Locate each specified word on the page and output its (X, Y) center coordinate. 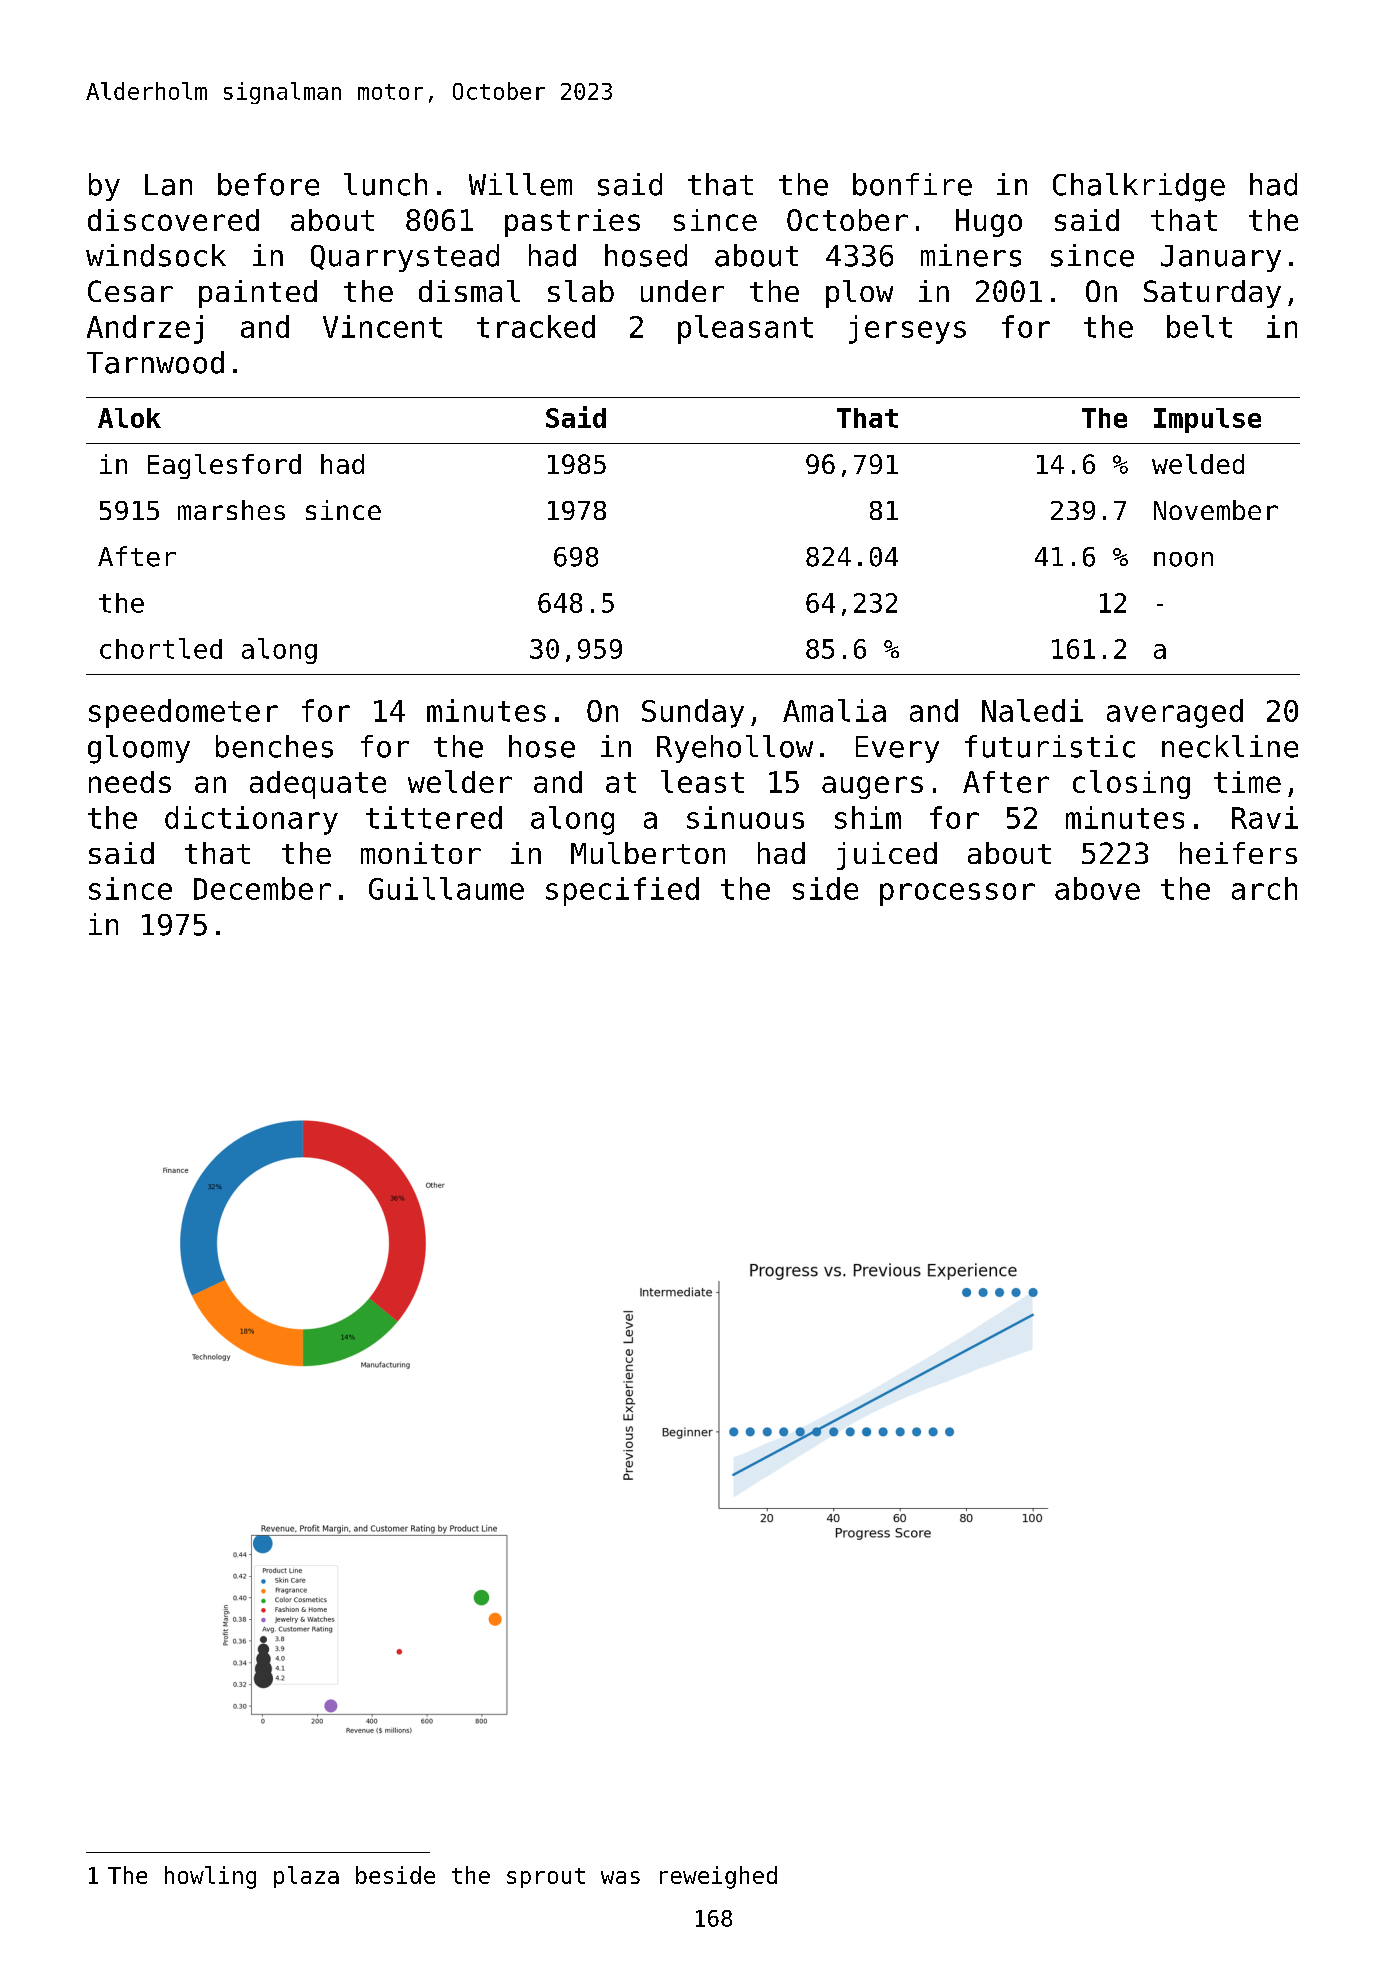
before (268, 184)
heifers (1238, 853)
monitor (421, 853)
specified (622, 891)
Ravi (1265, 817)
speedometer (183, 713)
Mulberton (648, 853)
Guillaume (446, 888)
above (1097, 888)
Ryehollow (735, 749)
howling (210, 1877)
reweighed (718, 1877)
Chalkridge (1139, 187)
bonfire (912, 184)
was (620, 1877)
